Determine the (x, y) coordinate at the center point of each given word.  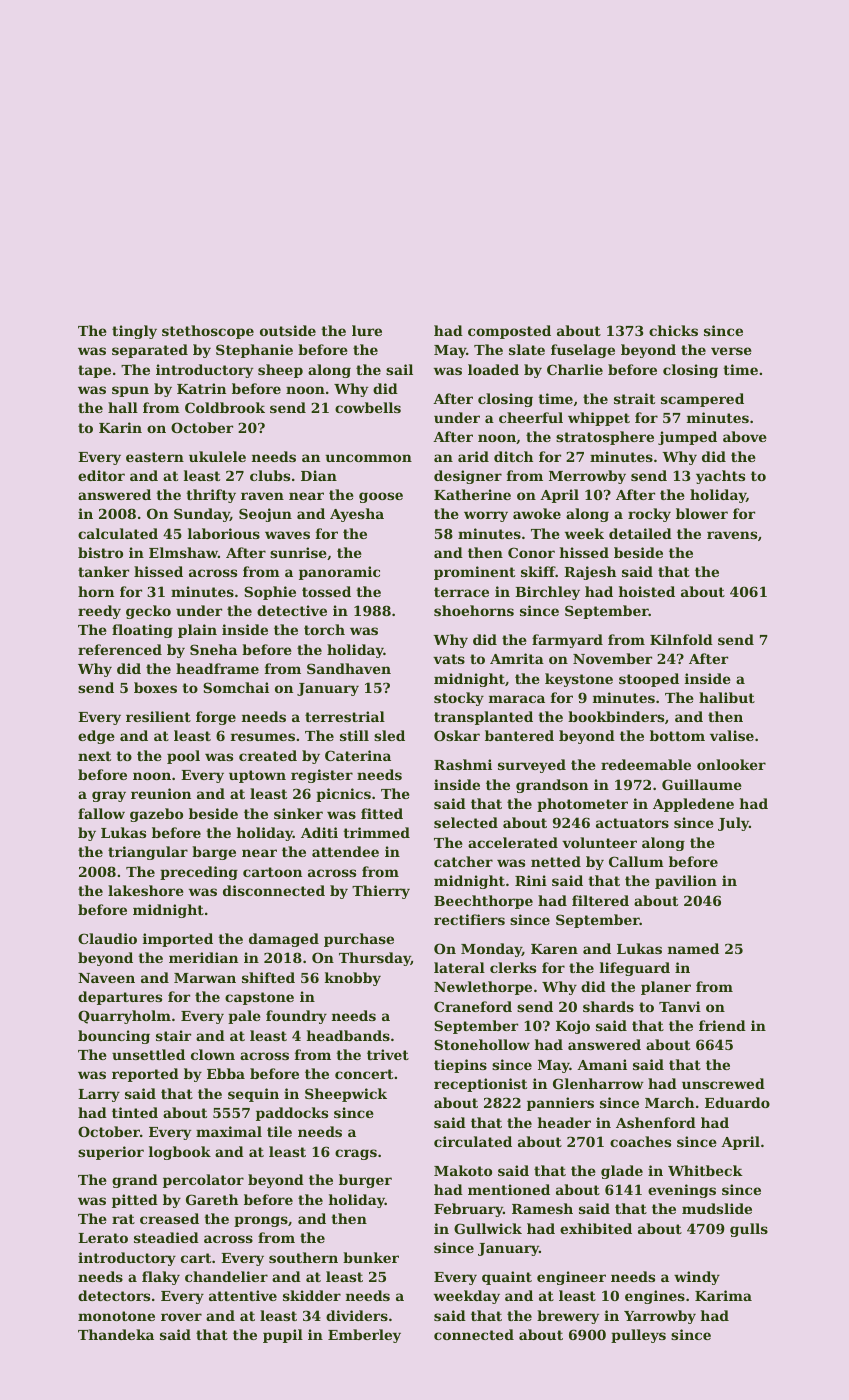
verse (731, 351)
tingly (134, 332)
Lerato (103, 1238)
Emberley (364, 1336)
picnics (343, 795)
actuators (632, 823)
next (94, 756)
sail (399, 369)
